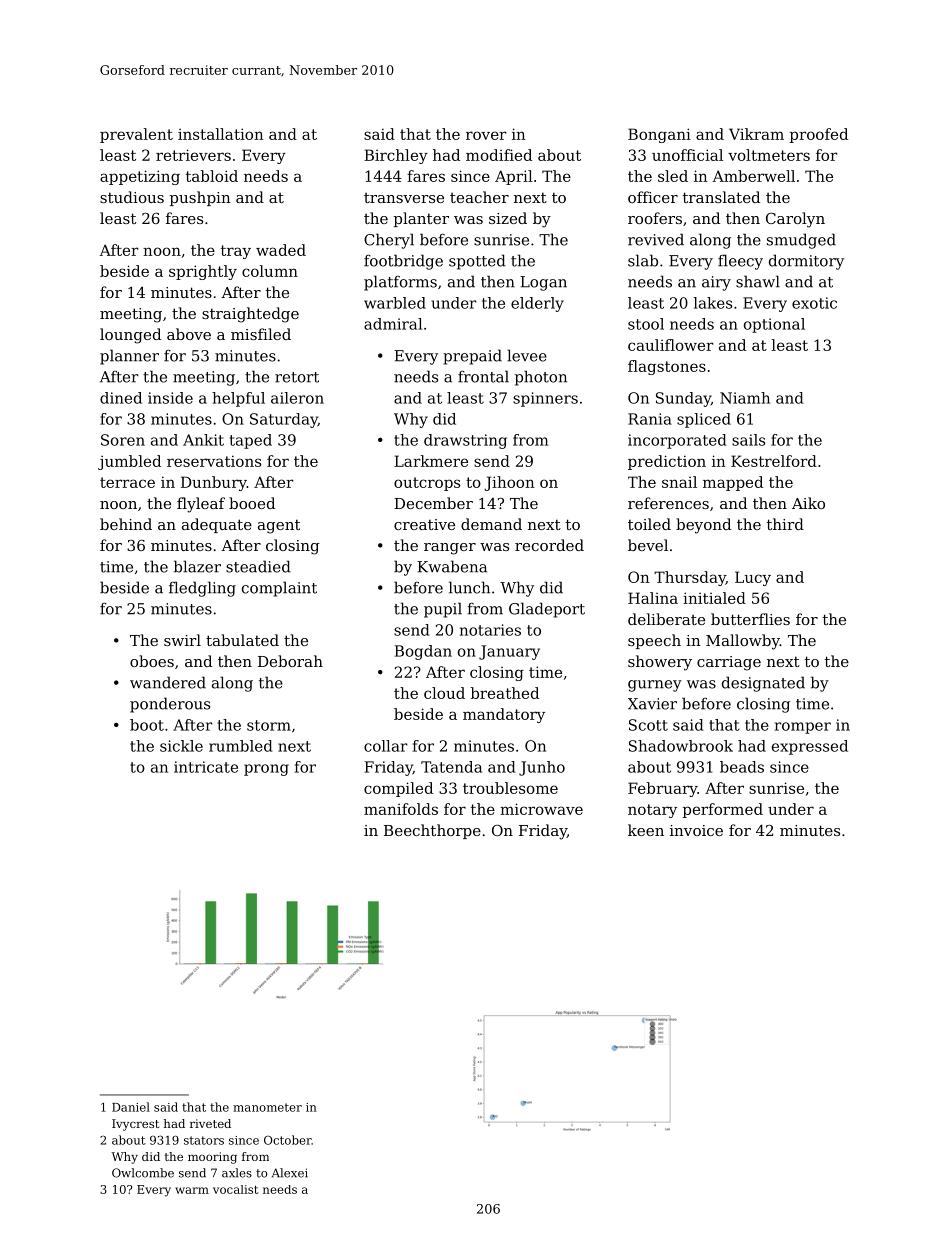  What do you see at coordinates (396, 156) in the screenshot?
I see `Birchley` at bounding box center [396, 156].
